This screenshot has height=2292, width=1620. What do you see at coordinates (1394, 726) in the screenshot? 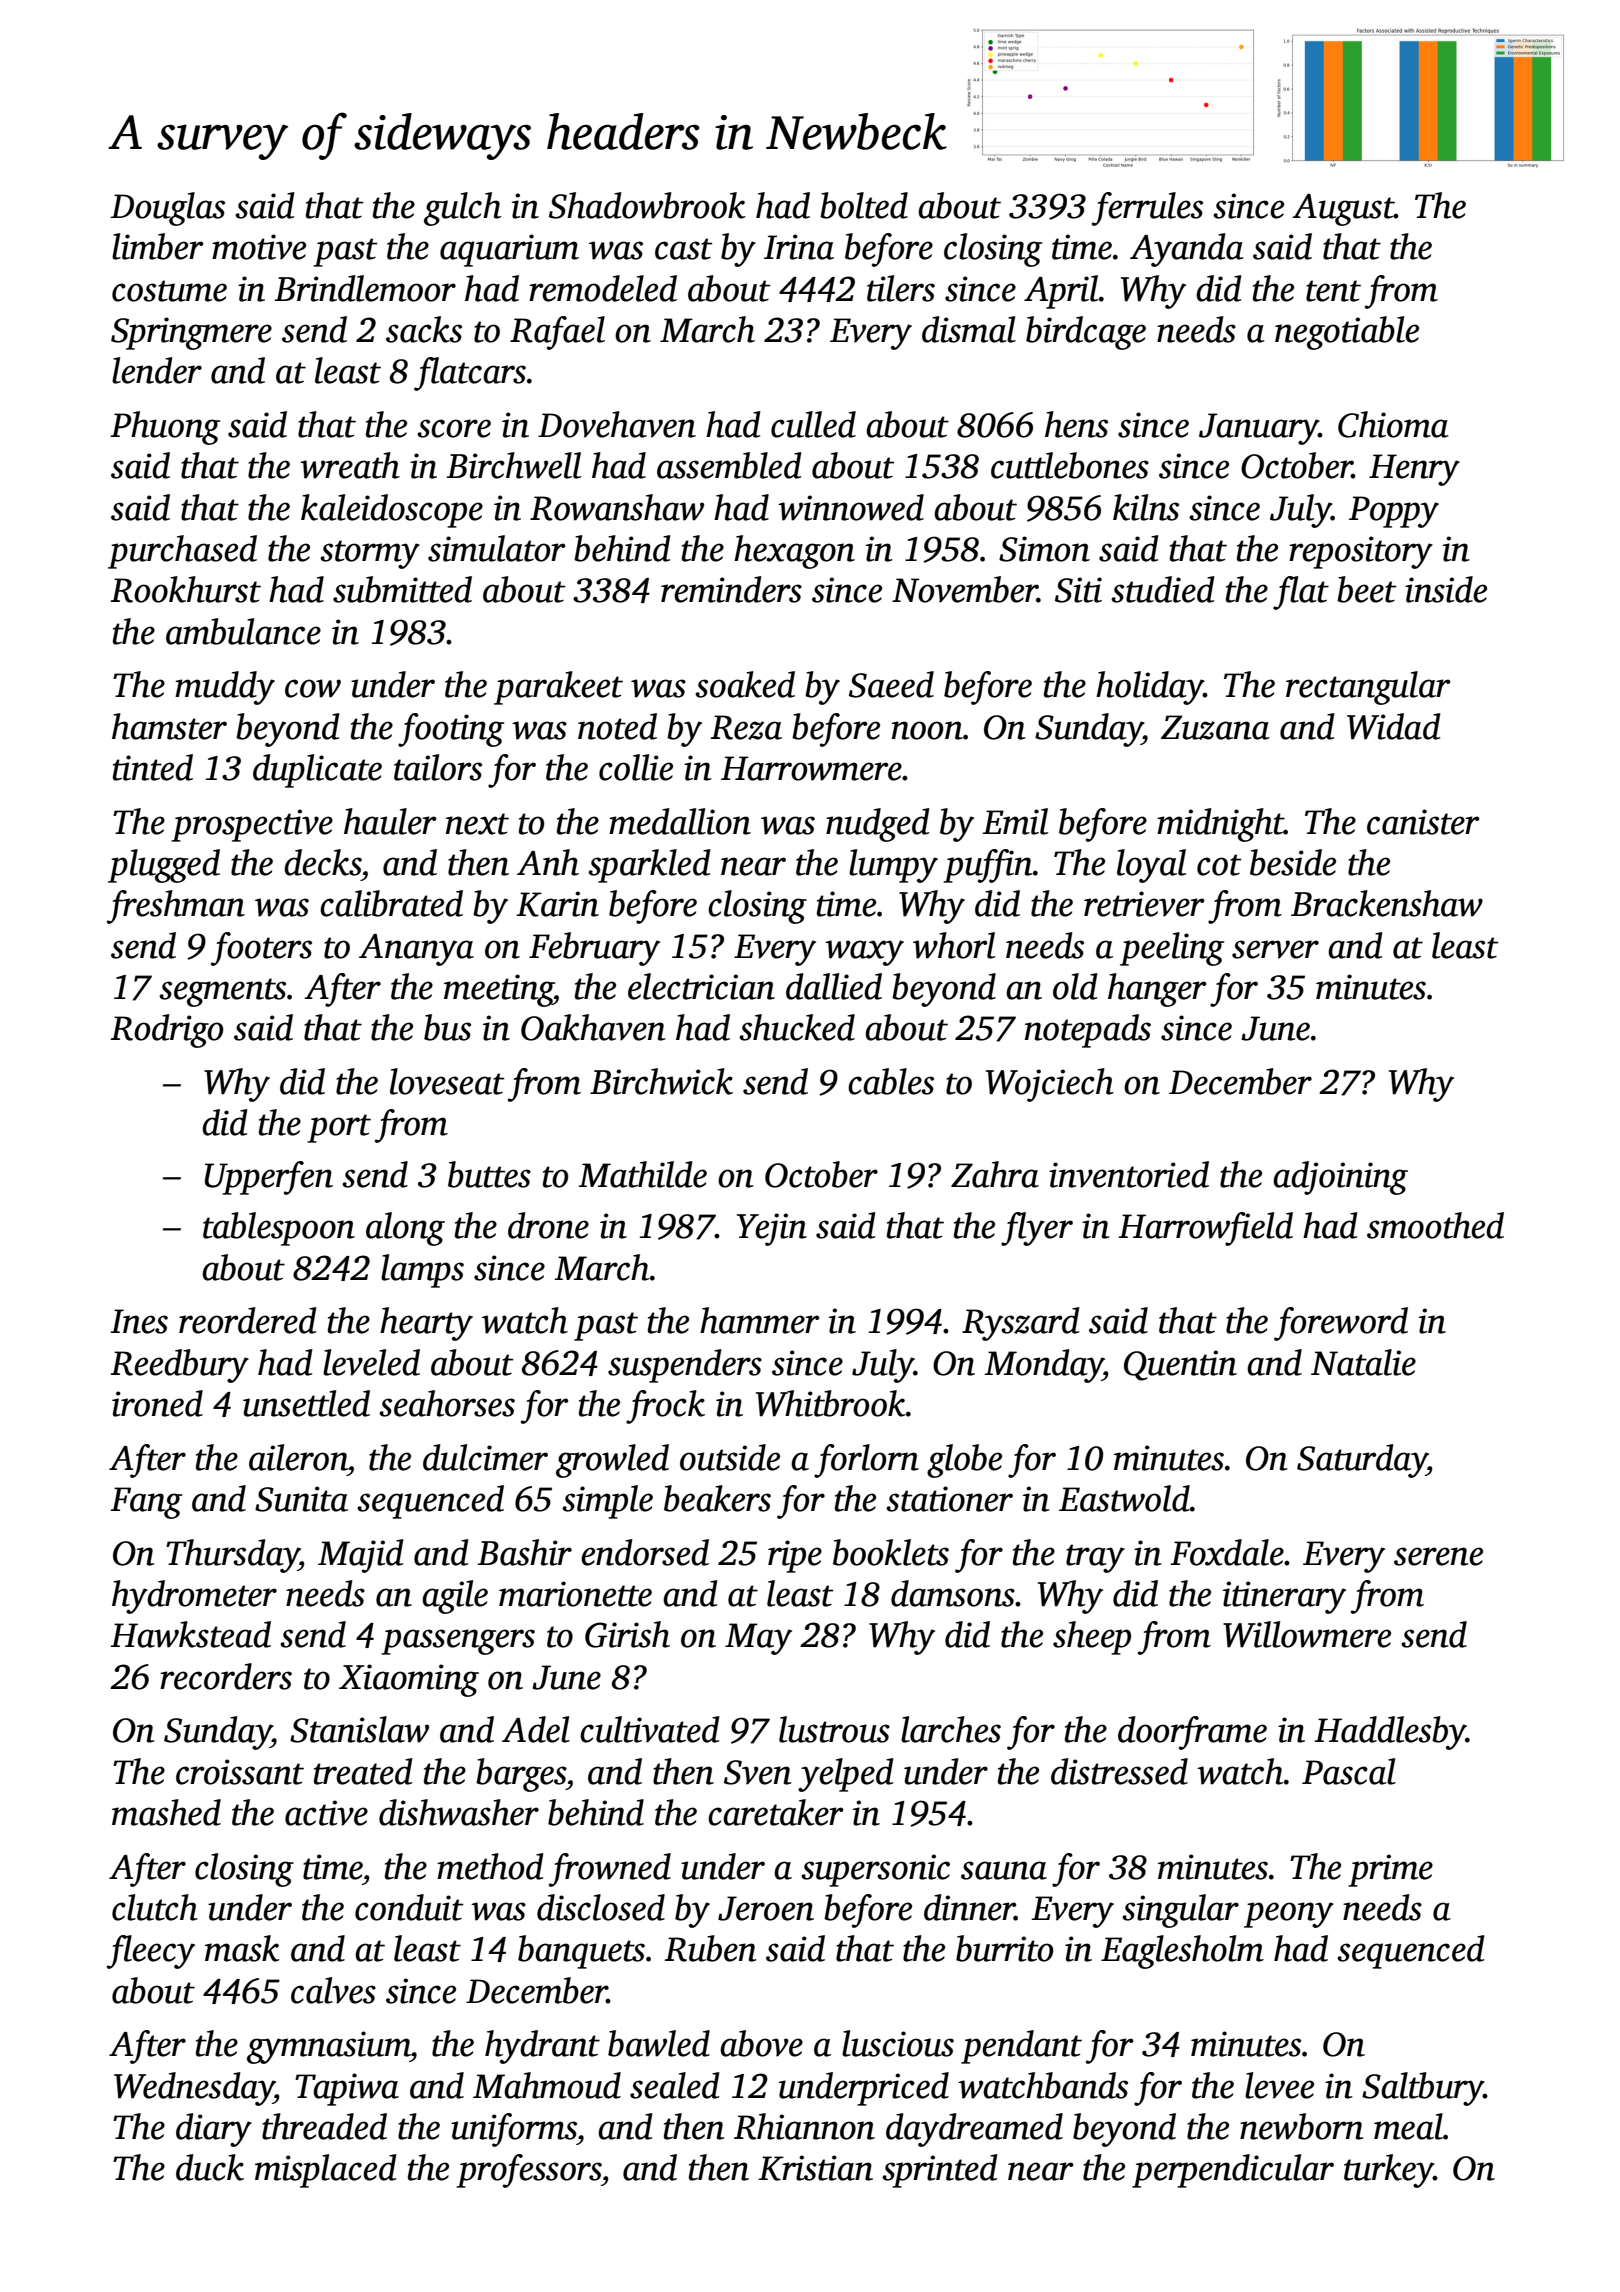
I see `Widad` at bounding box center [1394, 726].
